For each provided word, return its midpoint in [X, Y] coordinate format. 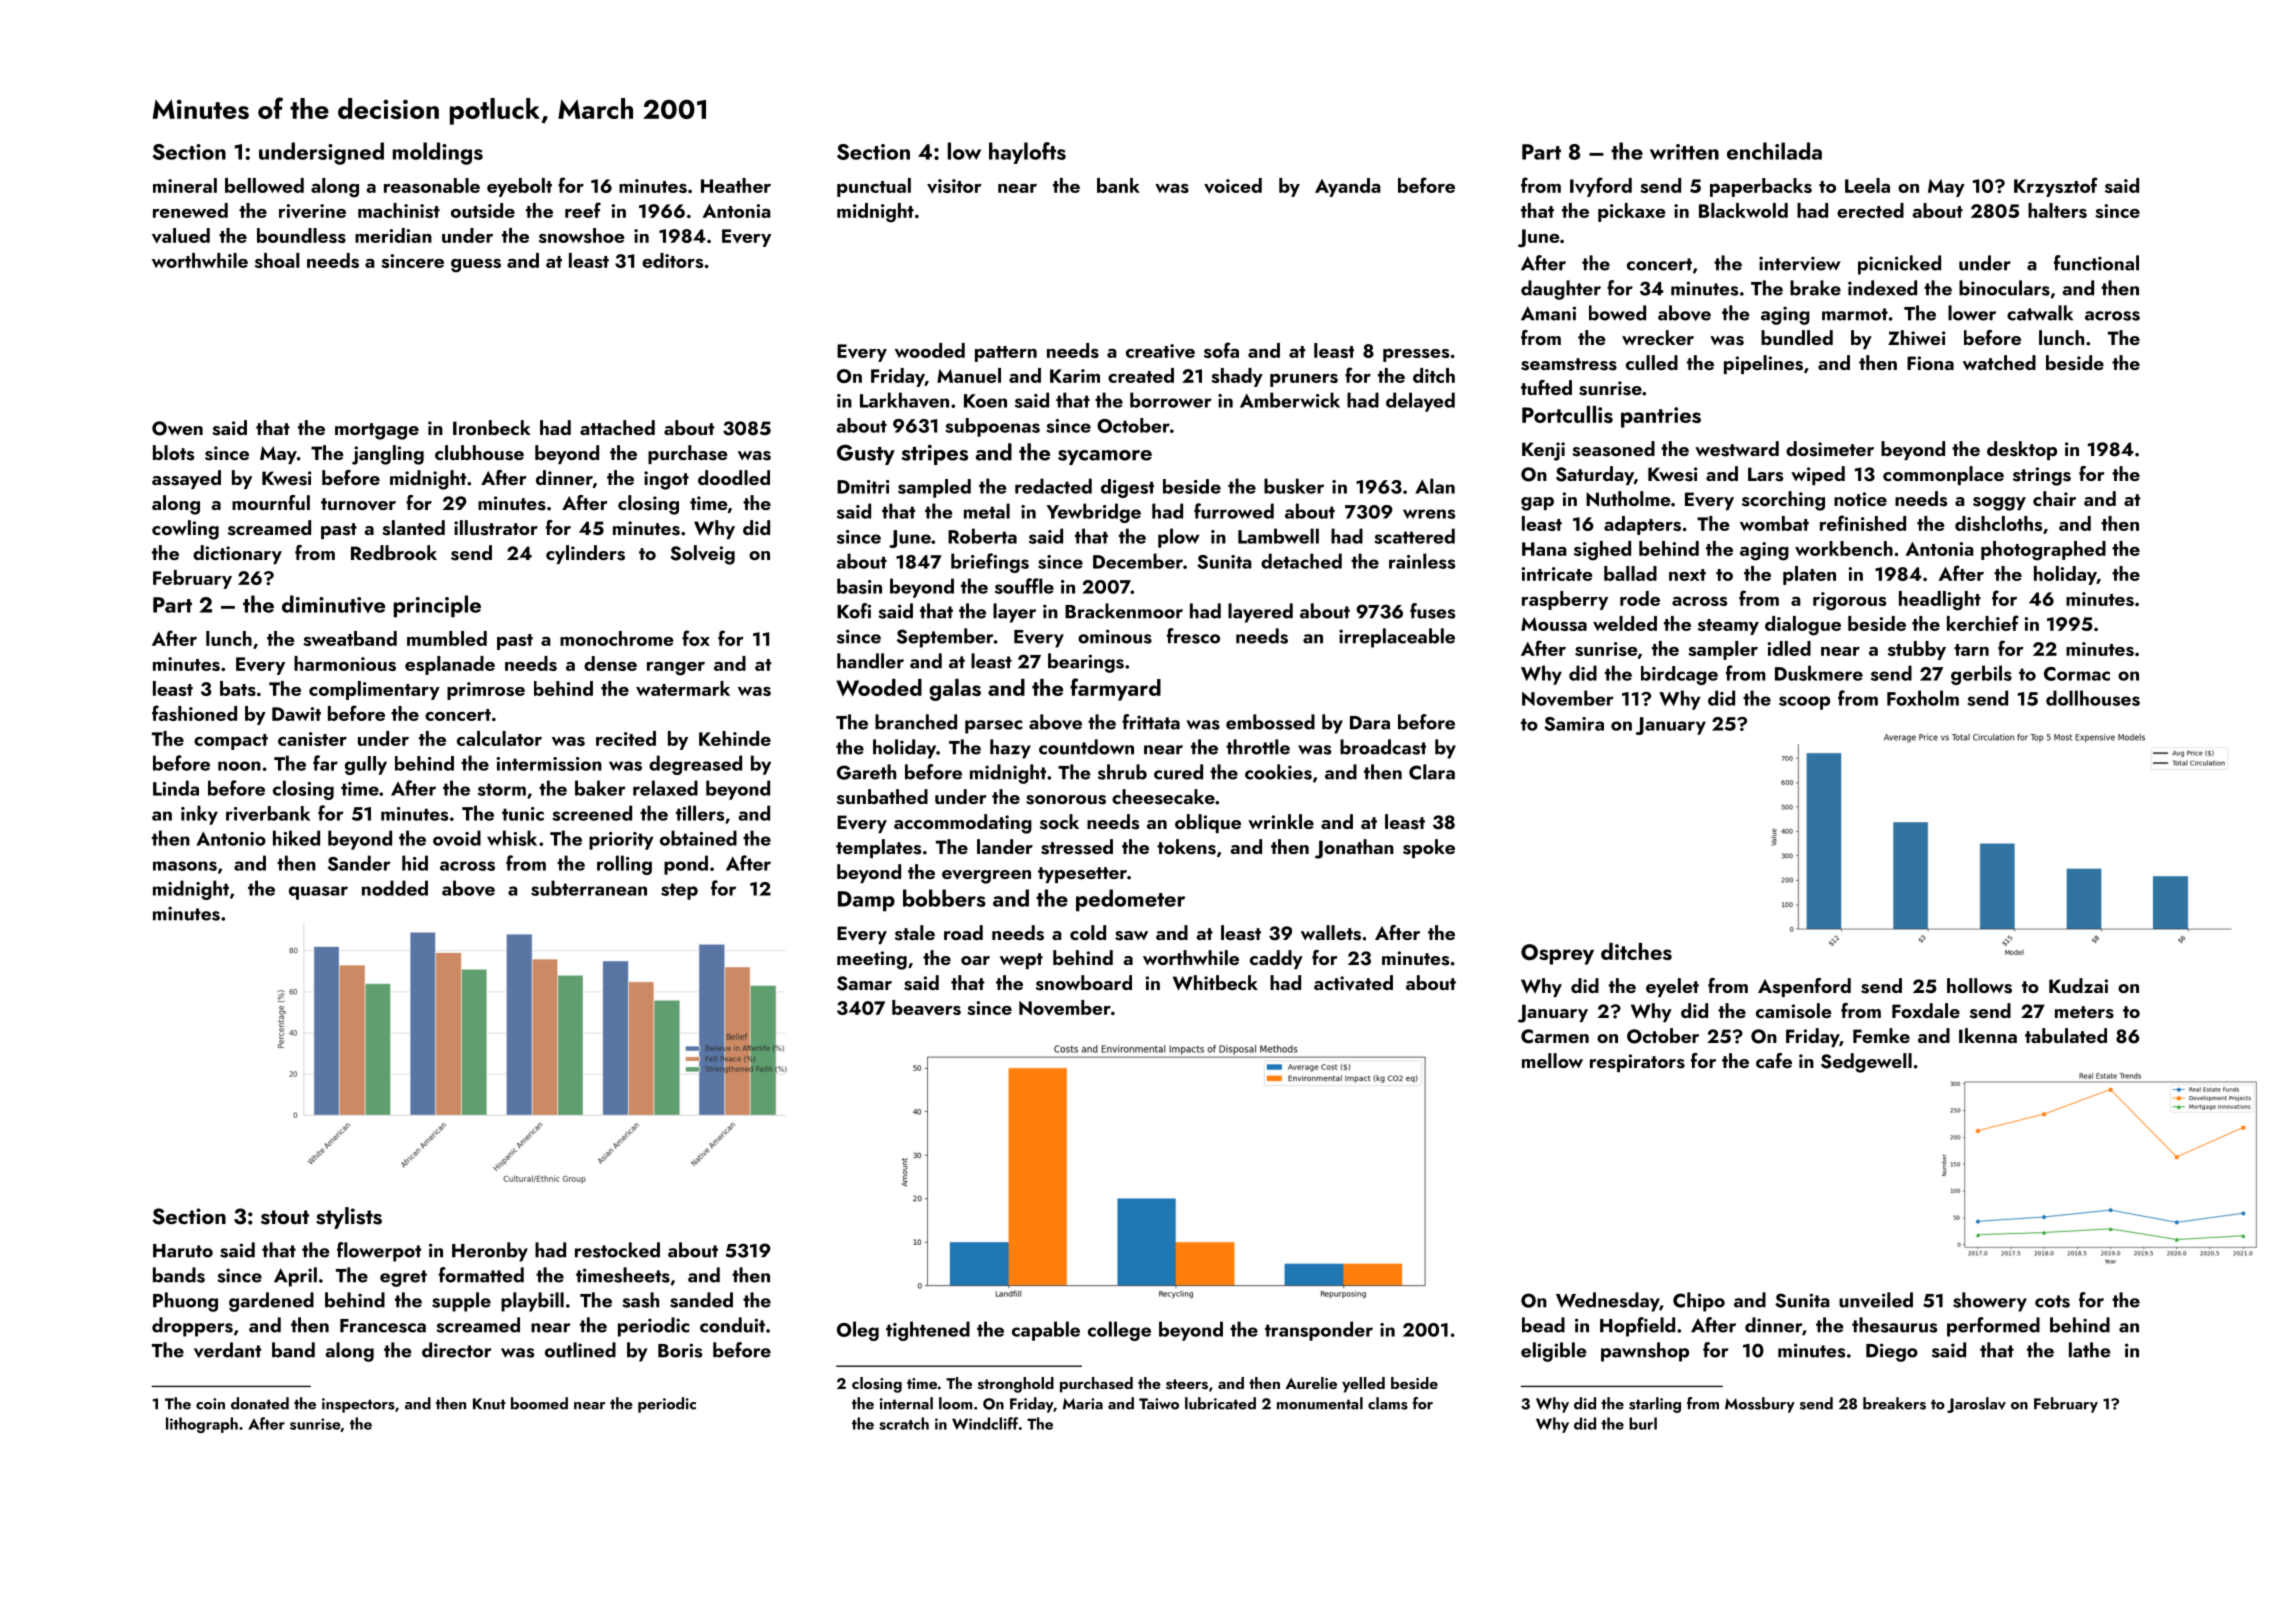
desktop [2022, 450]
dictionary [237, 554]
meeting [872, 960]
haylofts [1027, 153]
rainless [1422, 561]
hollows [1979, 986]
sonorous [1066, 800]
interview [1800, 263]
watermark [683, 688]
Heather [736, 185]
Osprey [1557, 954]
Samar [864, 983]
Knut [489, 1404]
